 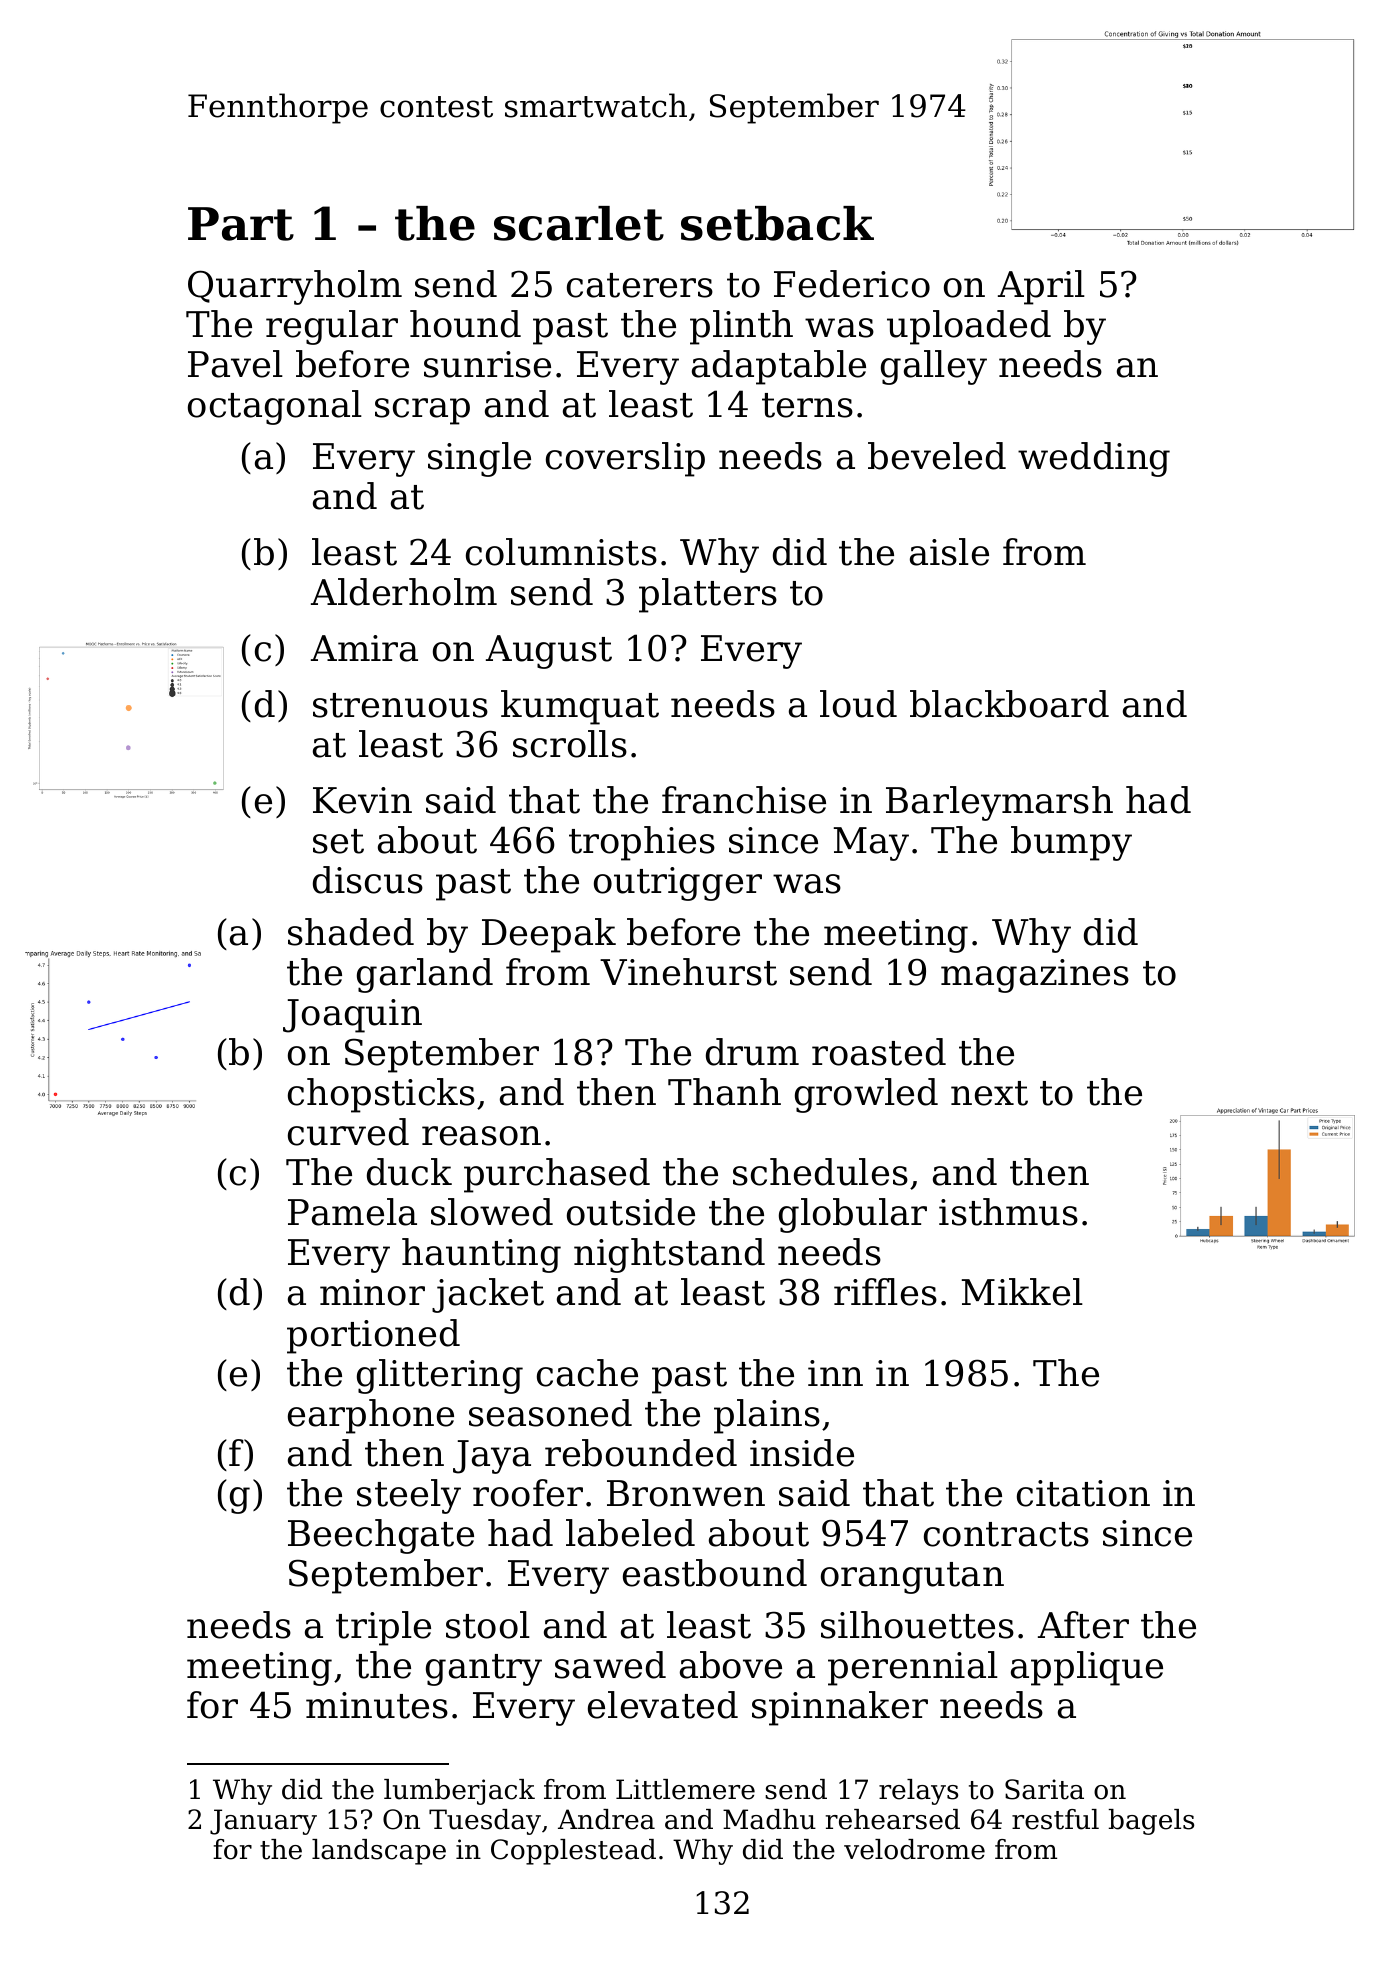 I want to click on velodrome, so click(x=914, y=1849).
